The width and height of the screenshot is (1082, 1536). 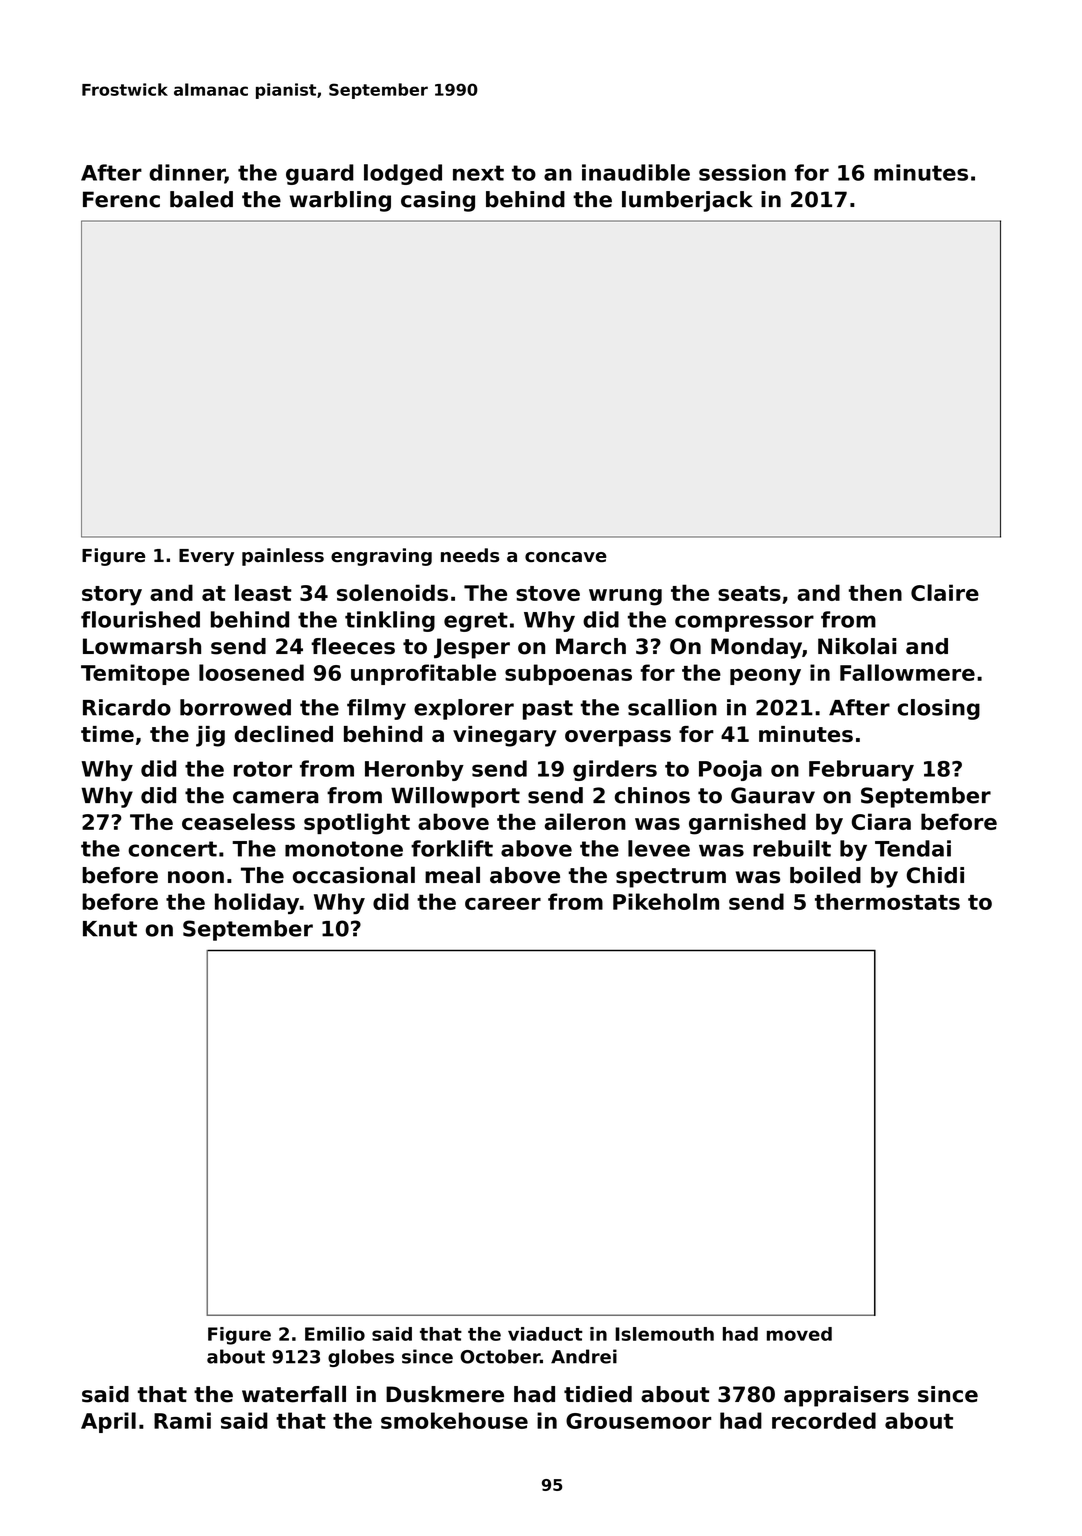 I want to click on Pikeholm, so click(x=666, y=901).
